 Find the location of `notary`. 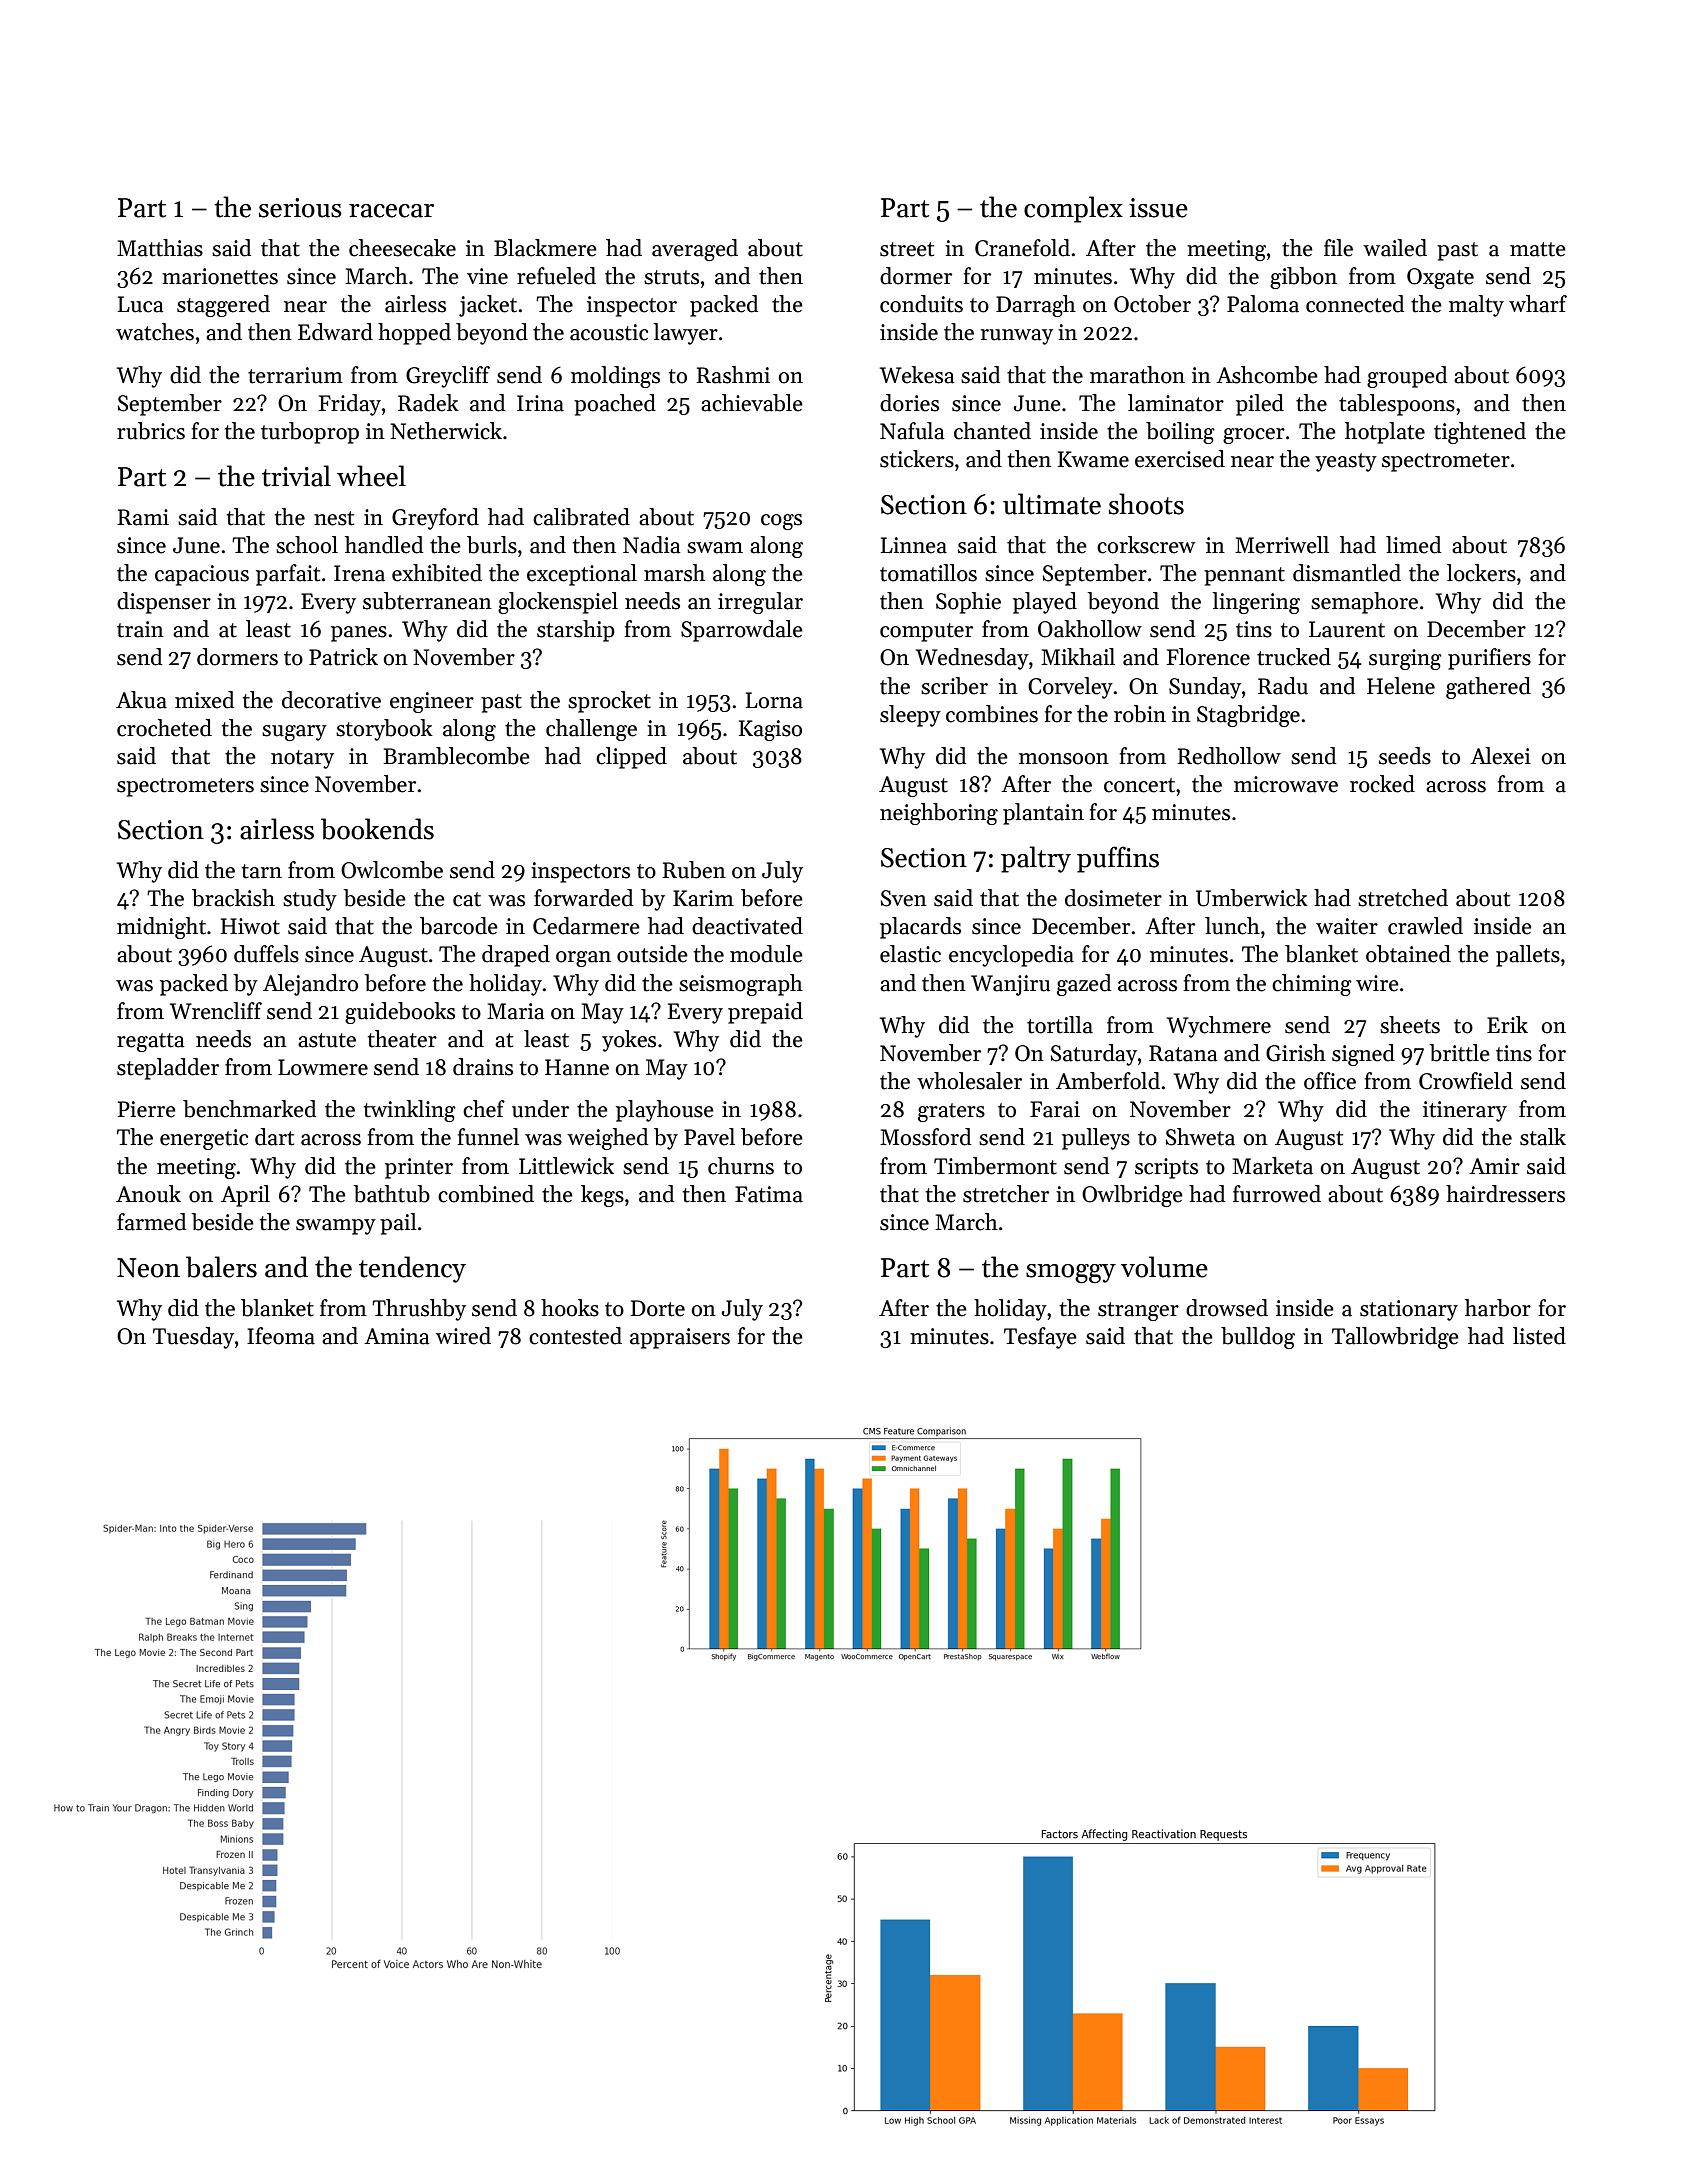

notary is located at coordinates (302, 759).
